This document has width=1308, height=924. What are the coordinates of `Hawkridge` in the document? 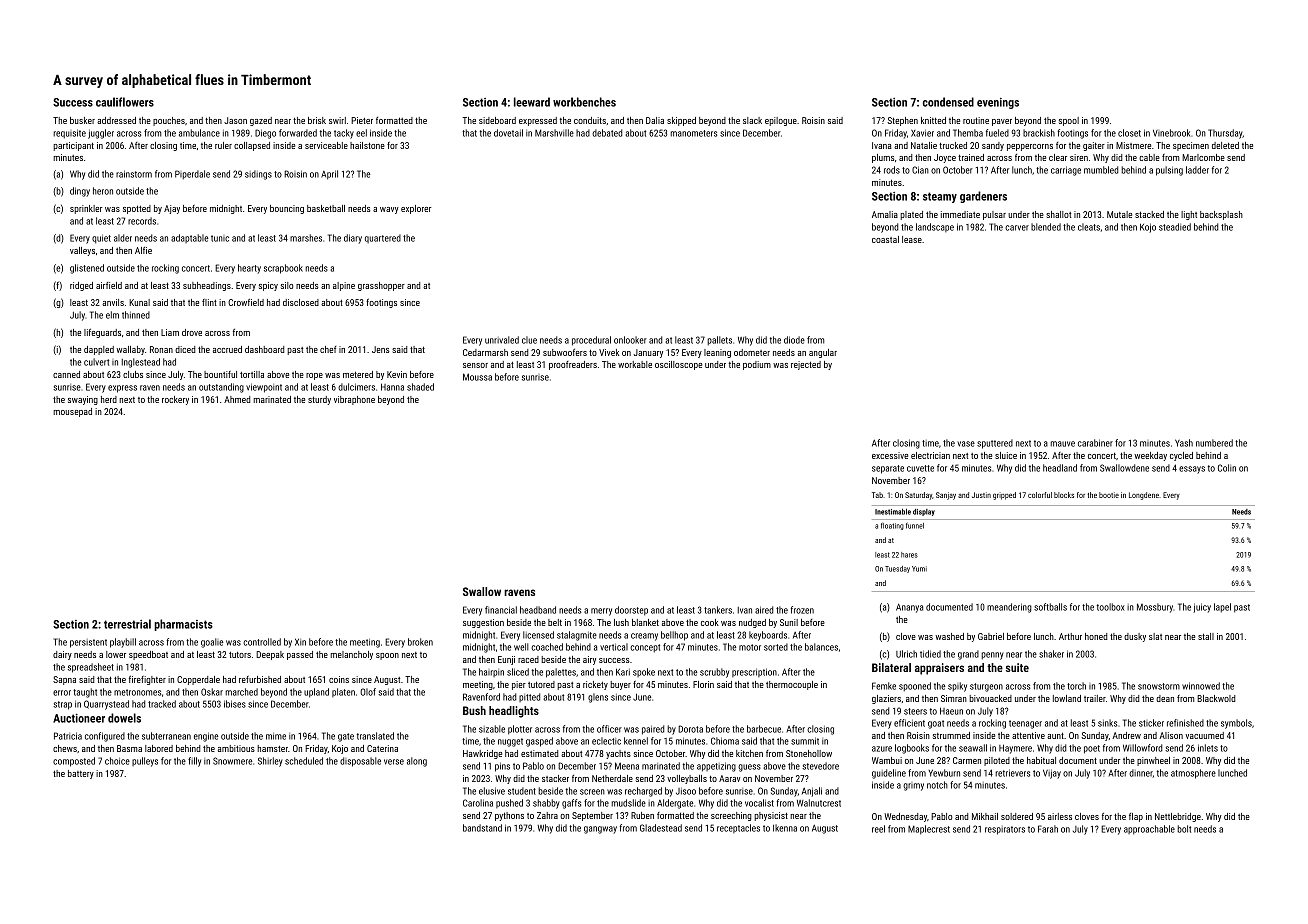 It's located at (482, 754).
